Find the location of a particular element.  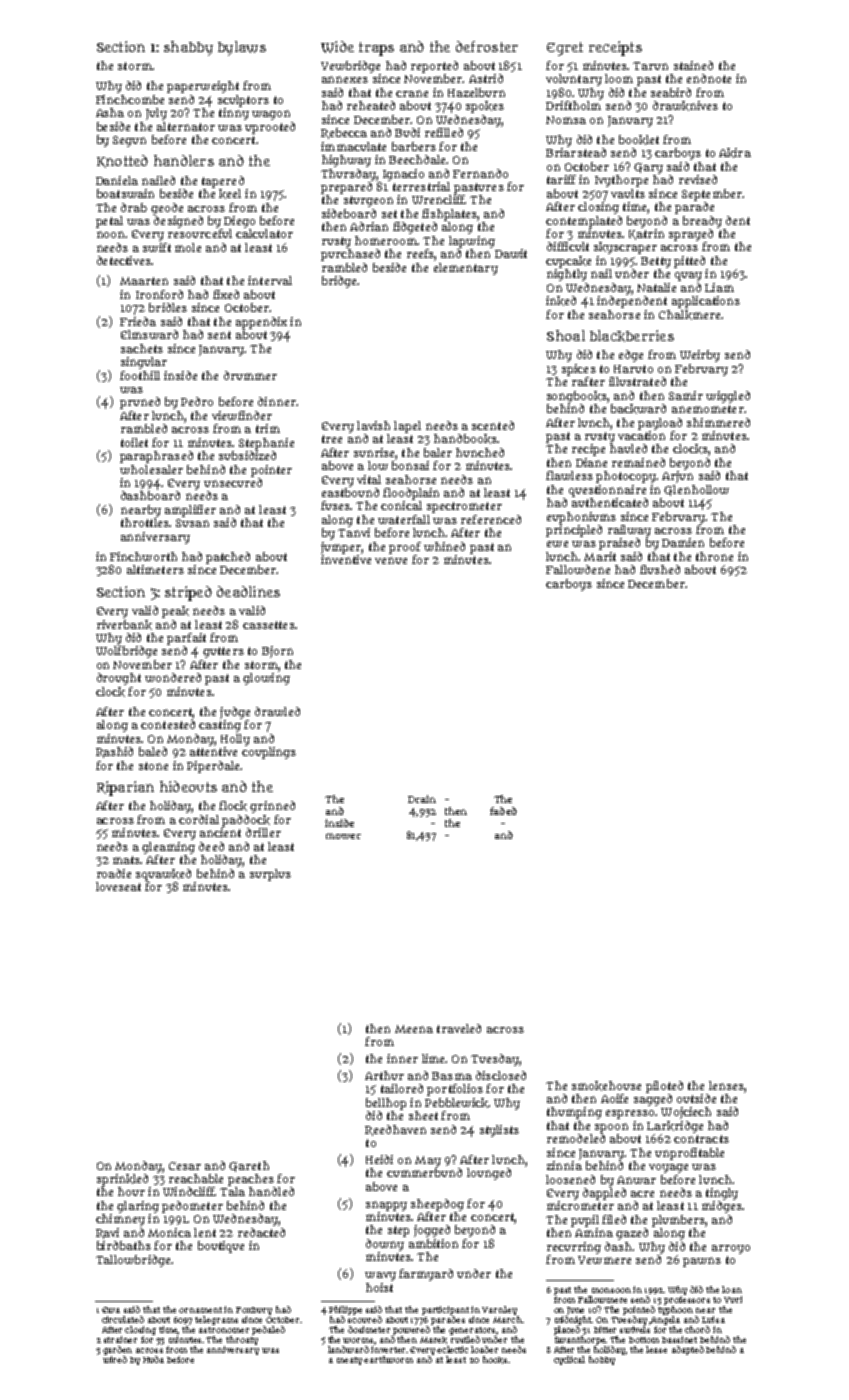

lapel is located at coordinates (407, 427).
